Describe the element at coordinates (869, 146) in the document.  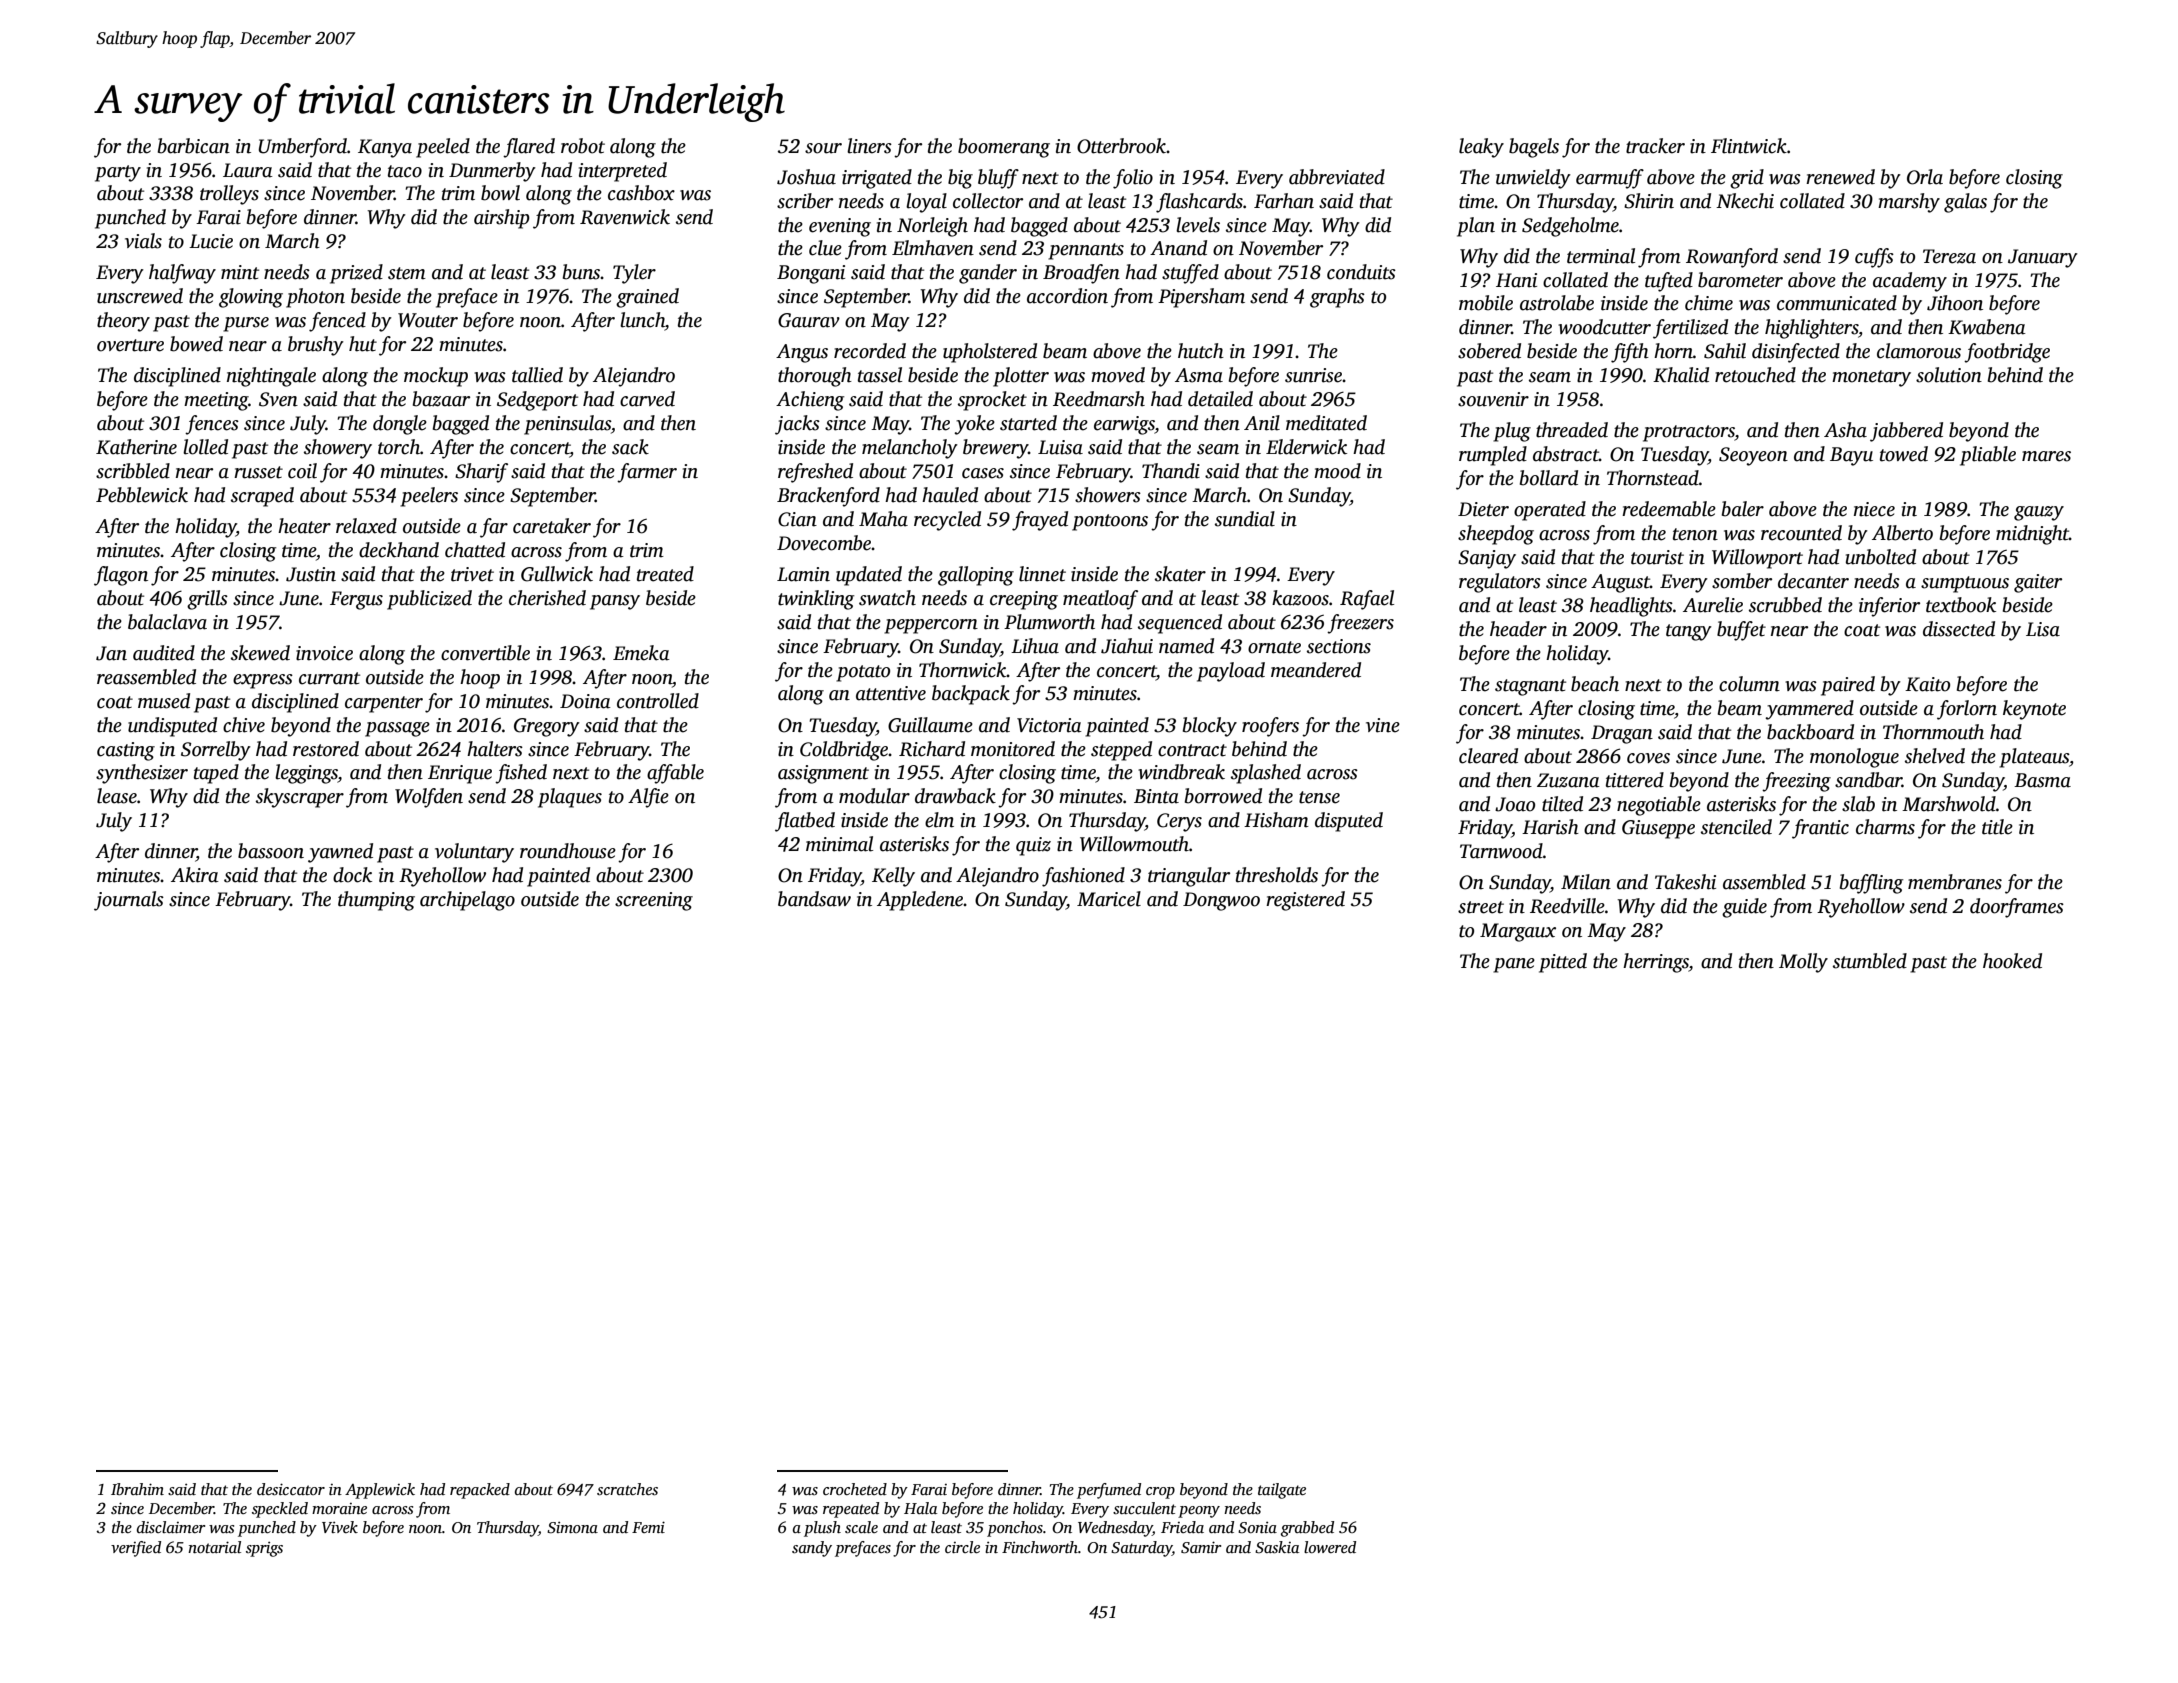
I see `liners` at that location.
